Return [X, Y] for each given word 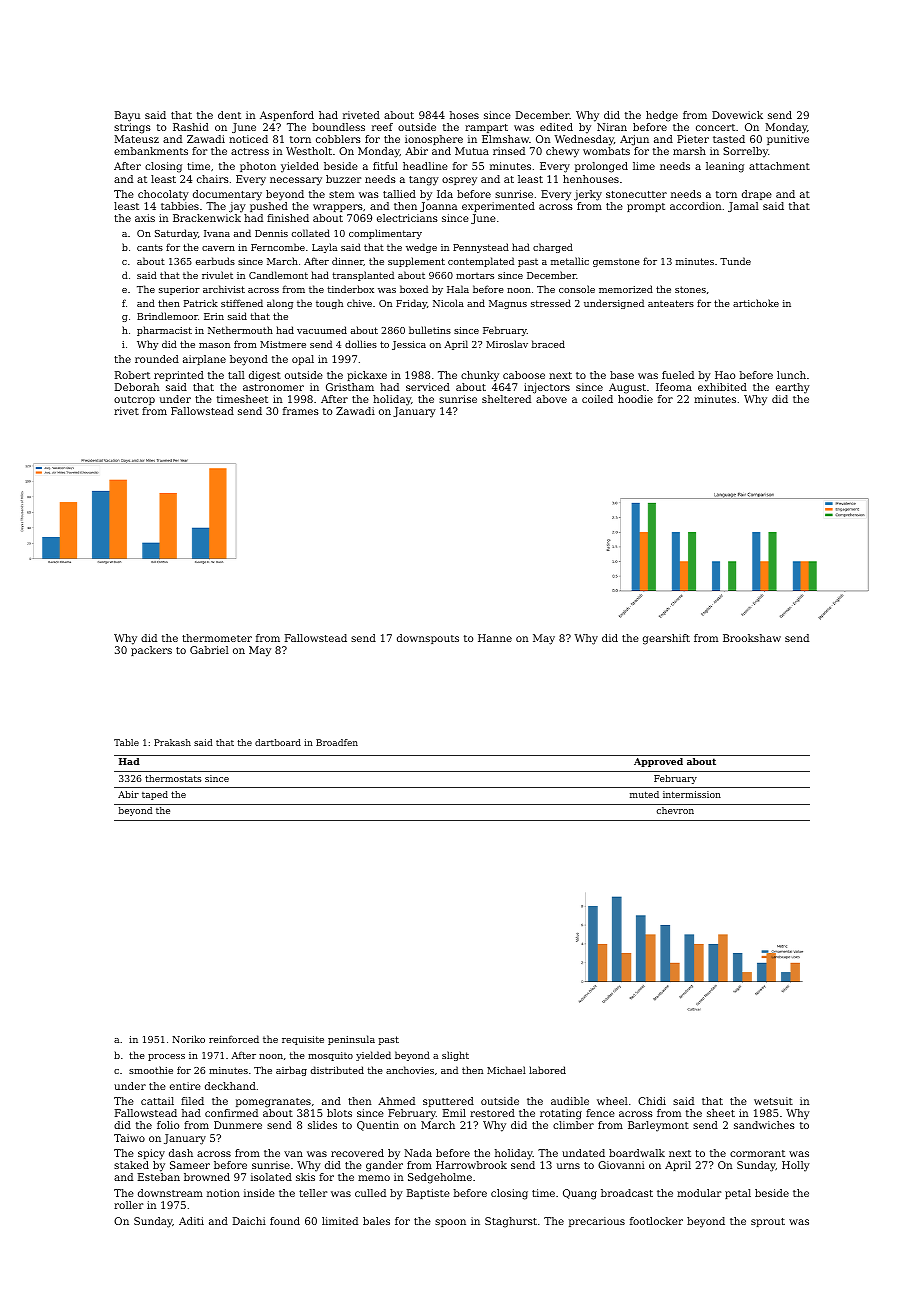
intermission [692, 794]
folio [168, 1125]
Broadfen [337, 742]
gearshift [666, 639]
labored [547, 1070]
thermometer [217, 638]
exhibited [722, 387]
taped [155, 795]
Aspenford [287, 116]
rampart [486, 128]
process [166, 1057]
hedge [662, 116]
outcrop [134, 400]
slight [455, 1056]
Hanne [495, 638]
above [551, 399]
